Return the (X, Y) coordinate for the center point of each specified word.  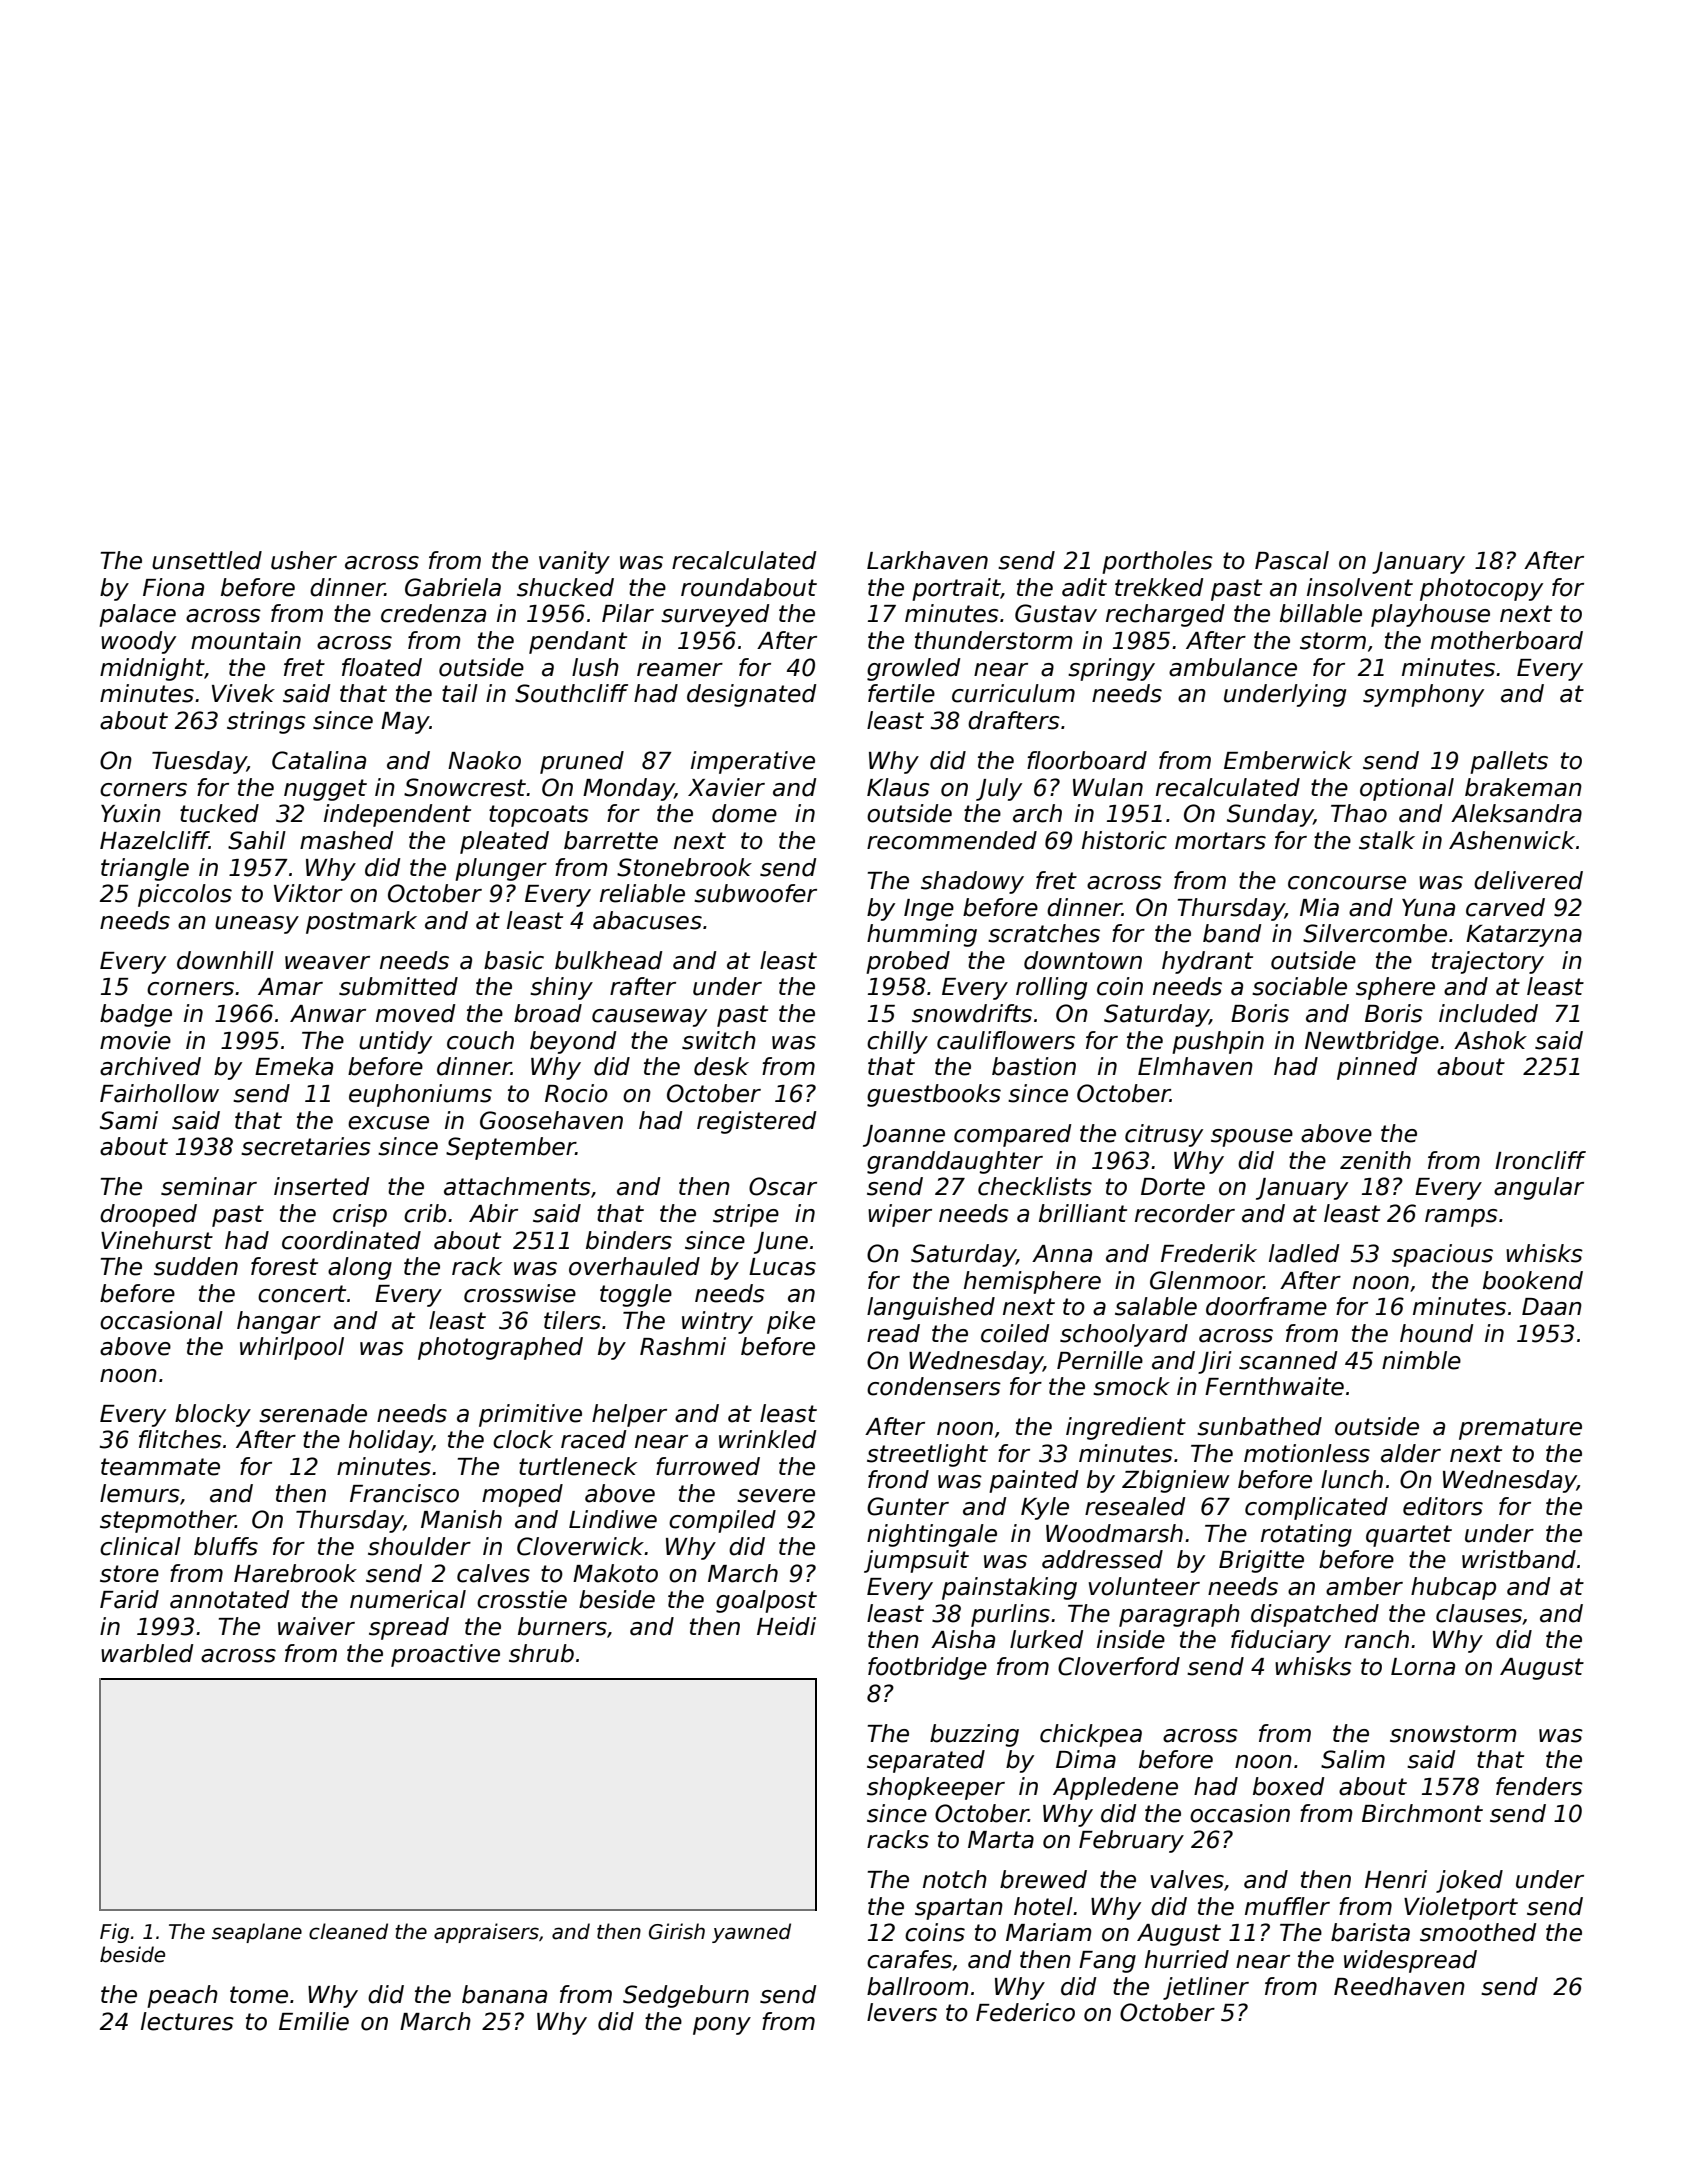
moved (415, 1013)
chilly (897, 1042)
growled (913, 669)
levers (902, 2012)
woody (138, 642)
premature (1520, 1429)
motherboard (1507, 640)
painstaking (1009, 1588)
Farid (129, 1599)
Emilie (314, 2021)
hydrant (1207, 962)
